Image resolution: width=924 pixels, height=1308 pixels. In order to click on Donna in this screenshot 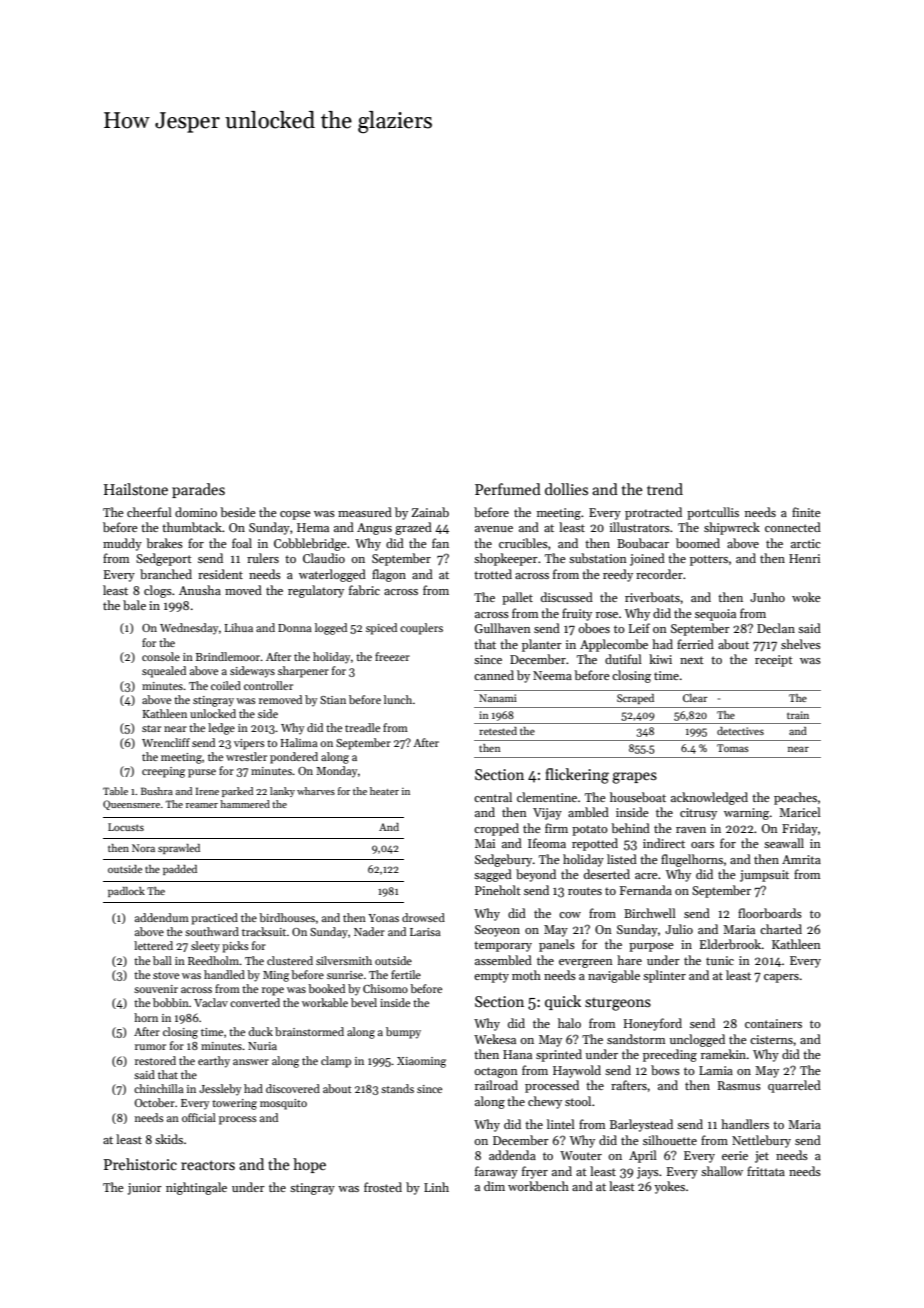, I will do `click(295, 628)`.
